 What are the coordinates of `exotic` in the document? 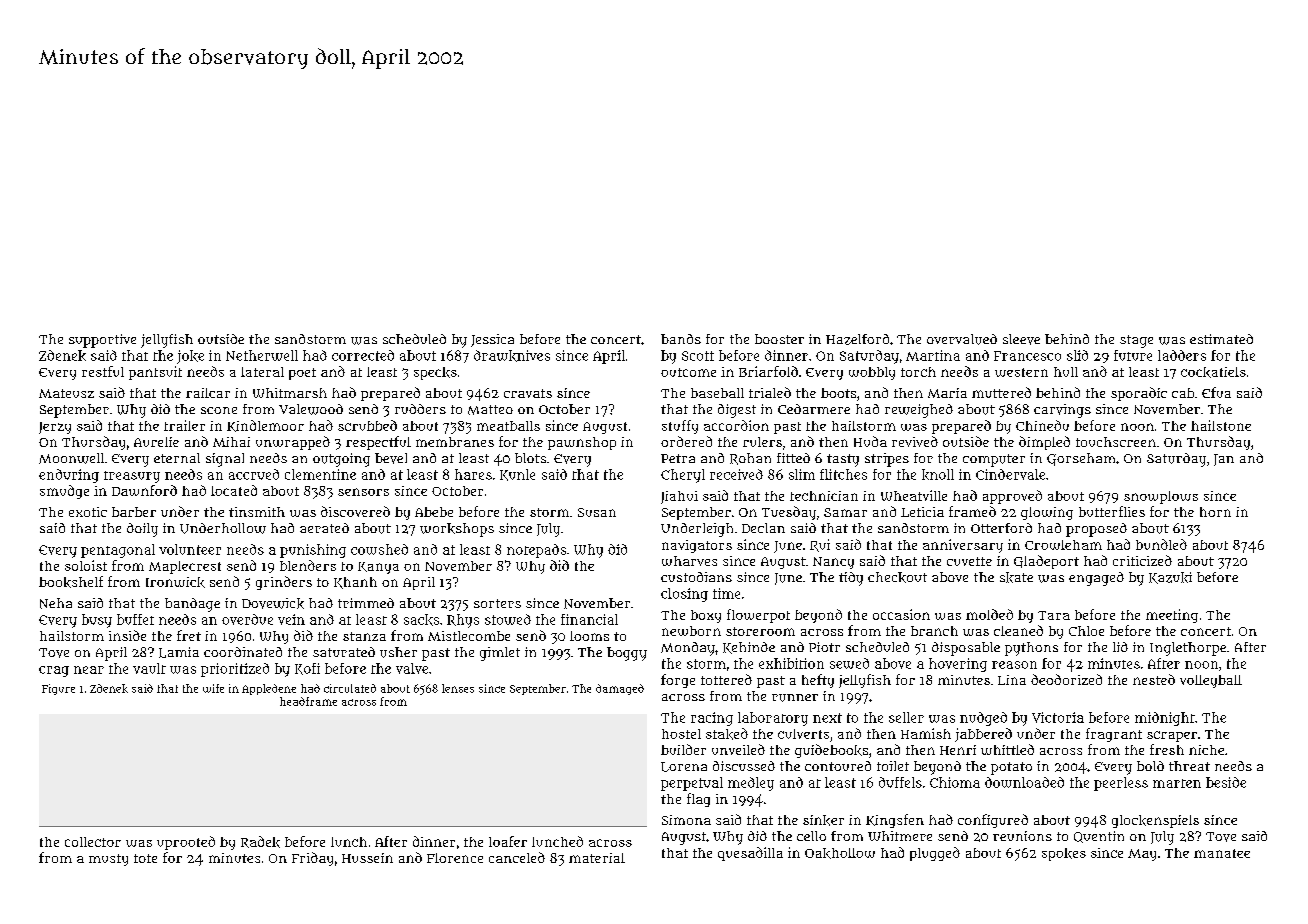 It's located at (88, 512).
